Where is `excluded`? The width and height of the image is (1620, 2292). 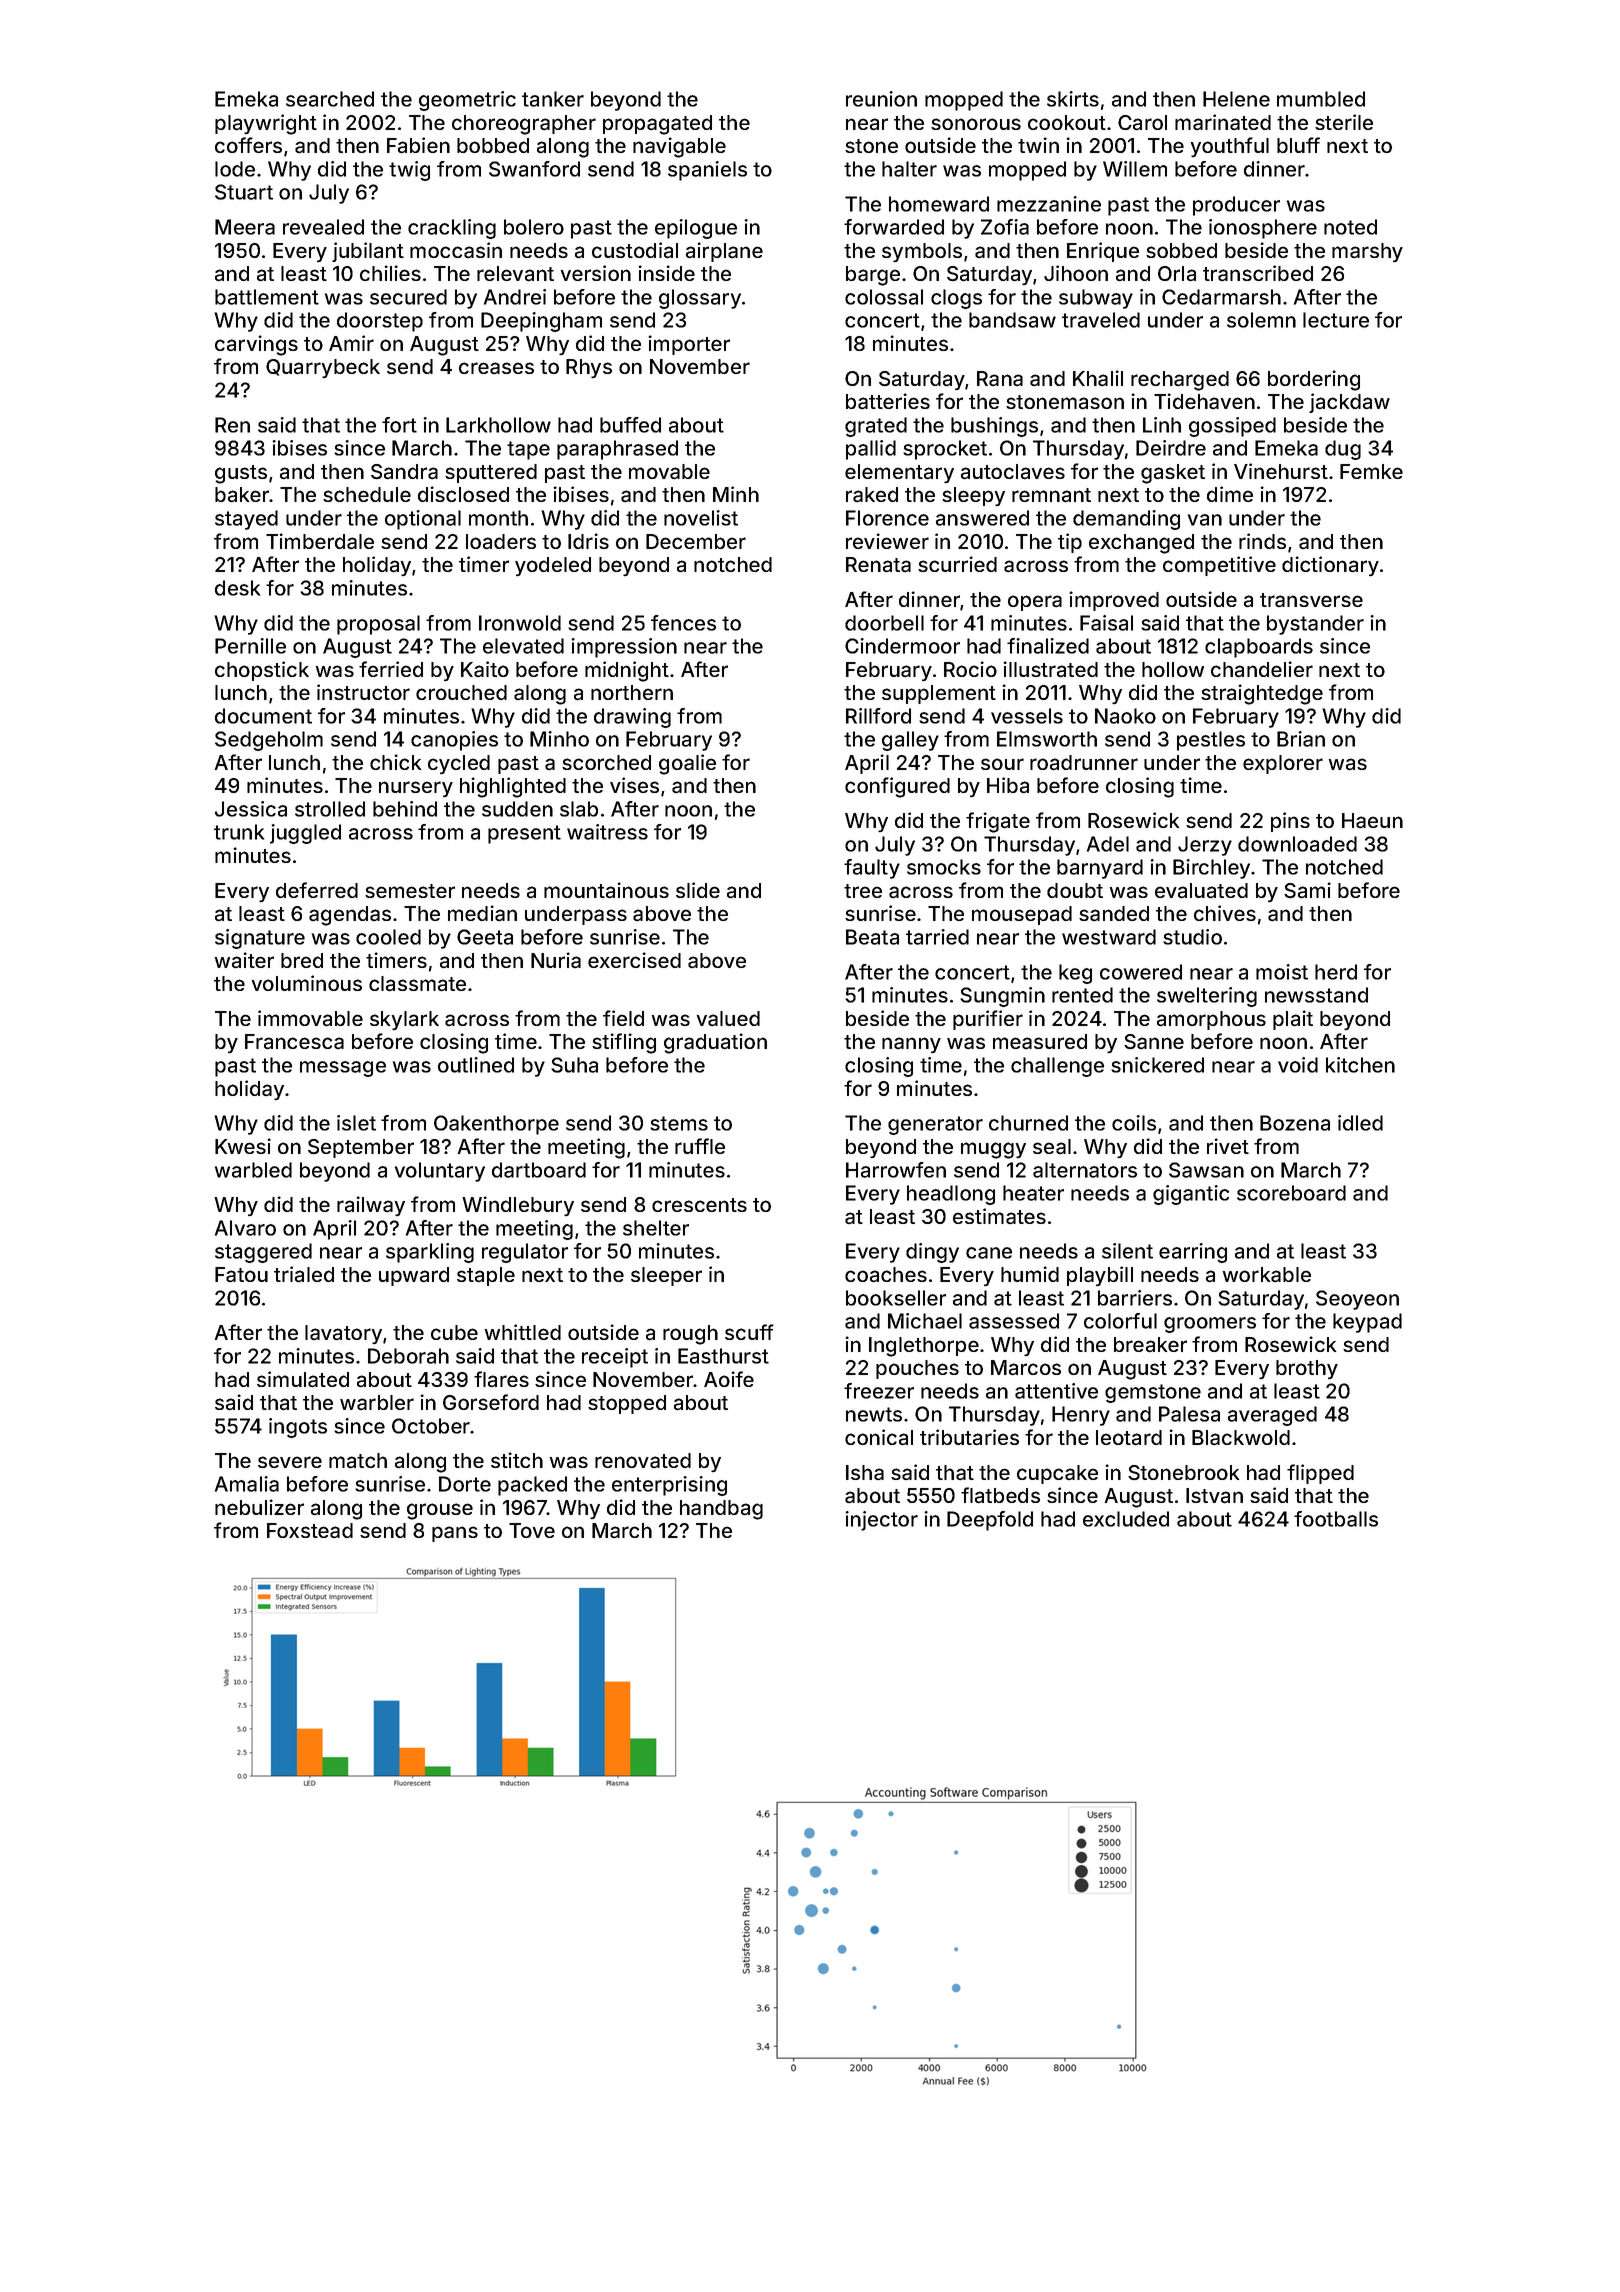
excluded is located at coordinates (1126, 1519).
